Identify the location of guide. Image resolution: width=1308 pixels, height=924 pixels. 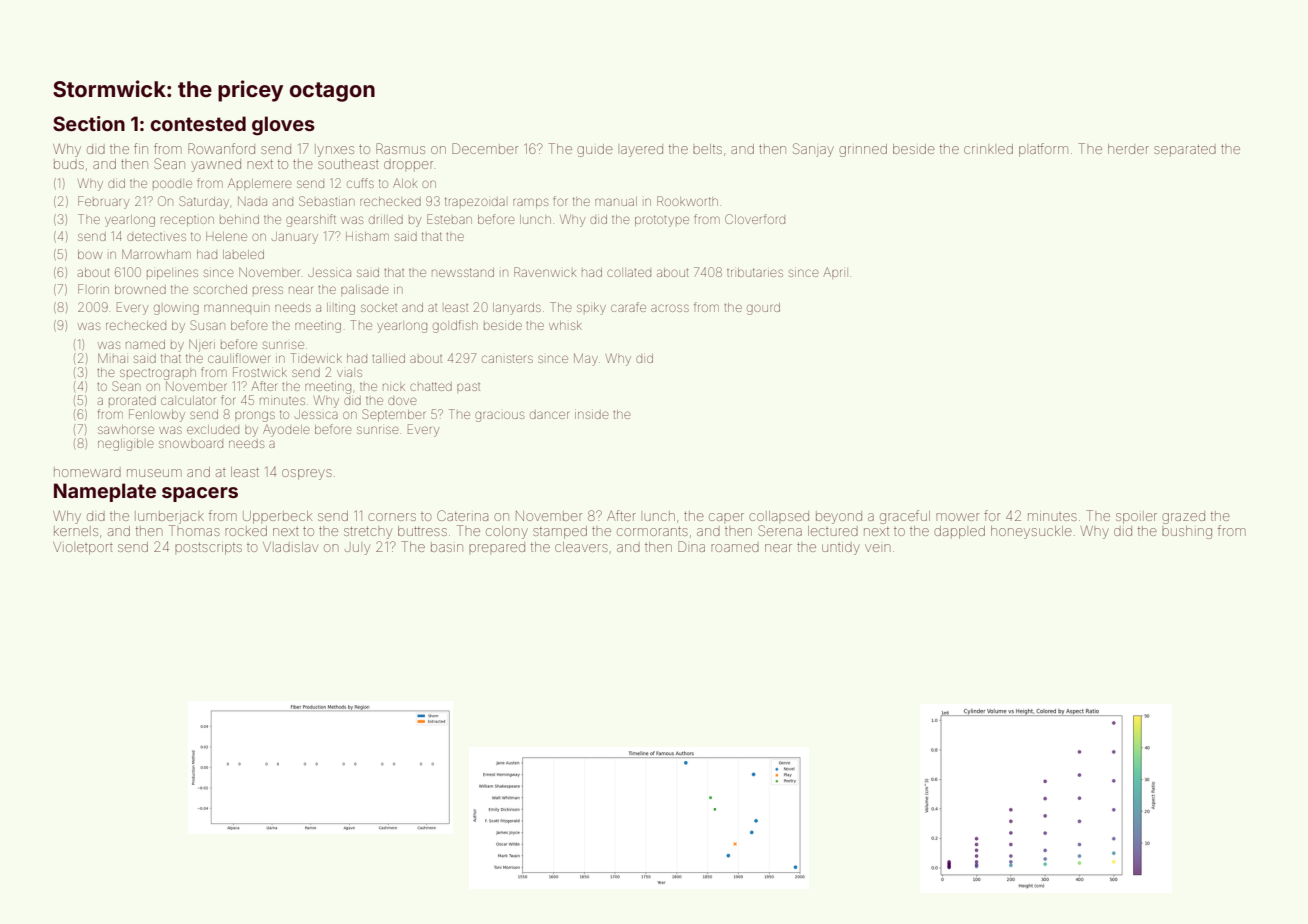
(595, 150).
